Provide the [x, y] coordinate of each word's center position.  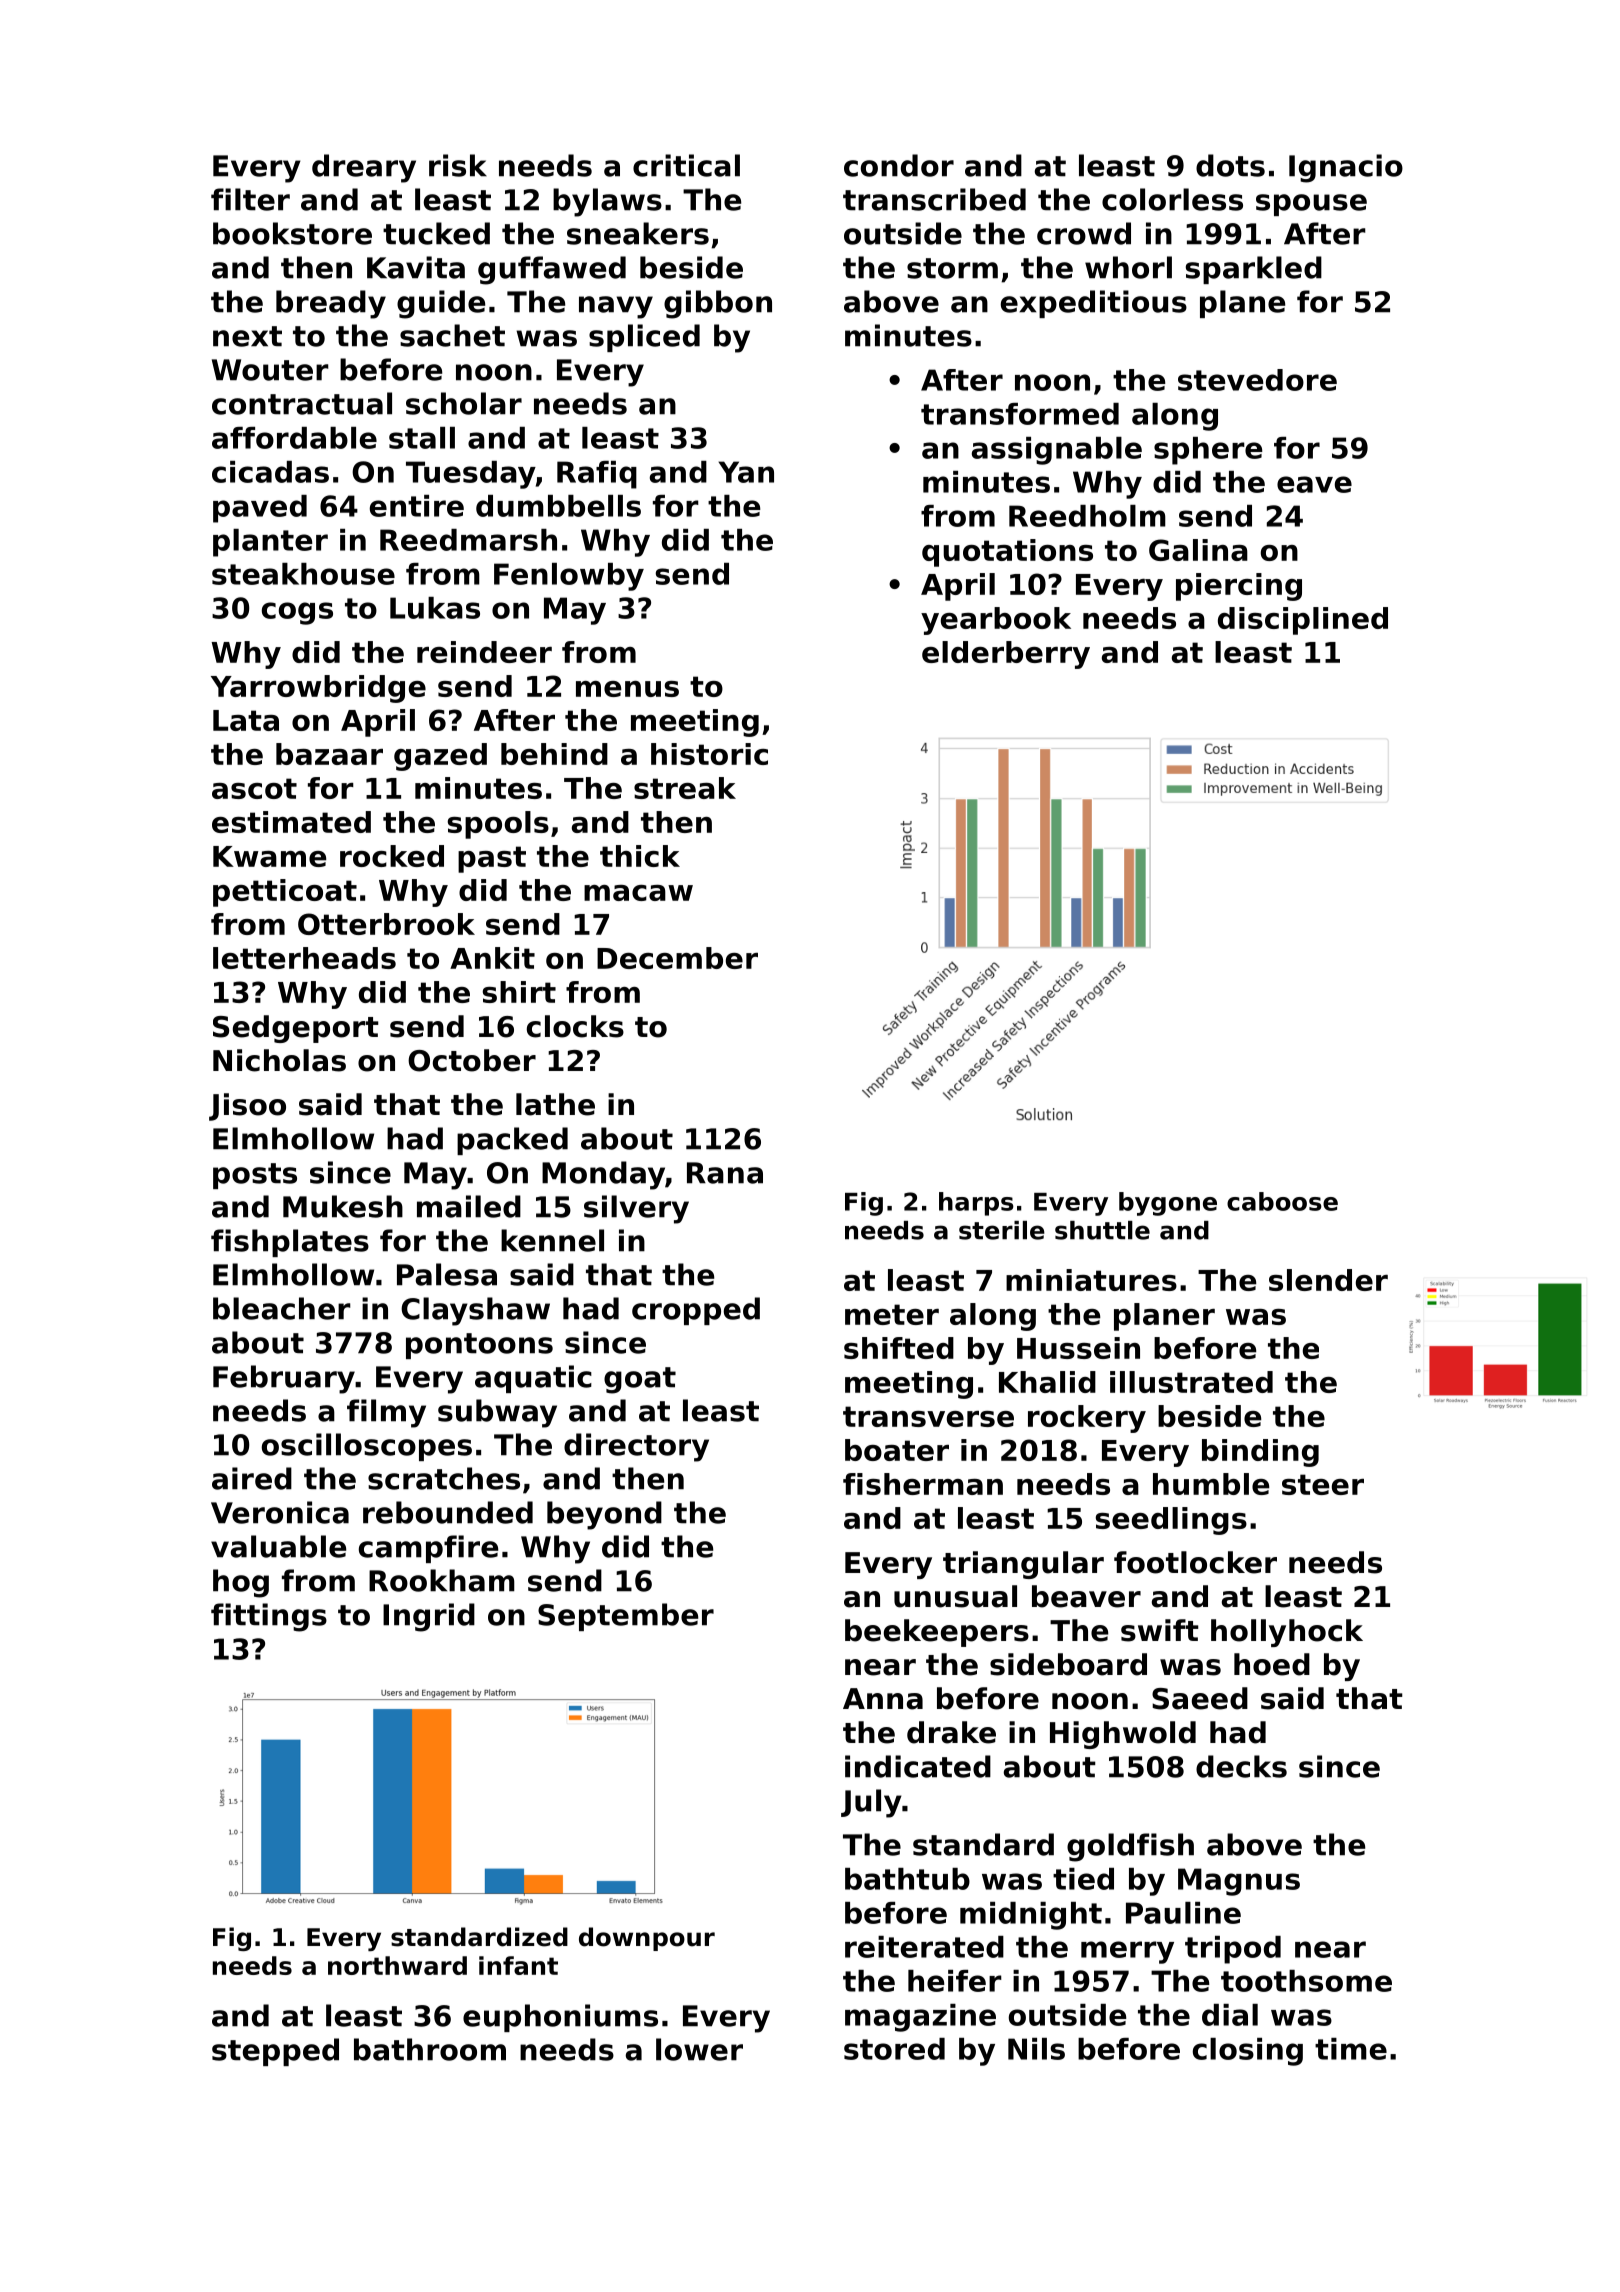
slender [1328, 1280]
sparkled [1254, 270]
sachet [452, 335]
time [1351, 2049]
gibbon [718, 304]
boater [897, 1450]
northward [397, 1965]
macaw [638, 893]
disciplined [1303, 621]
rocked [392, 856]
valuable [278, 1546]
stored [894, 2049]
